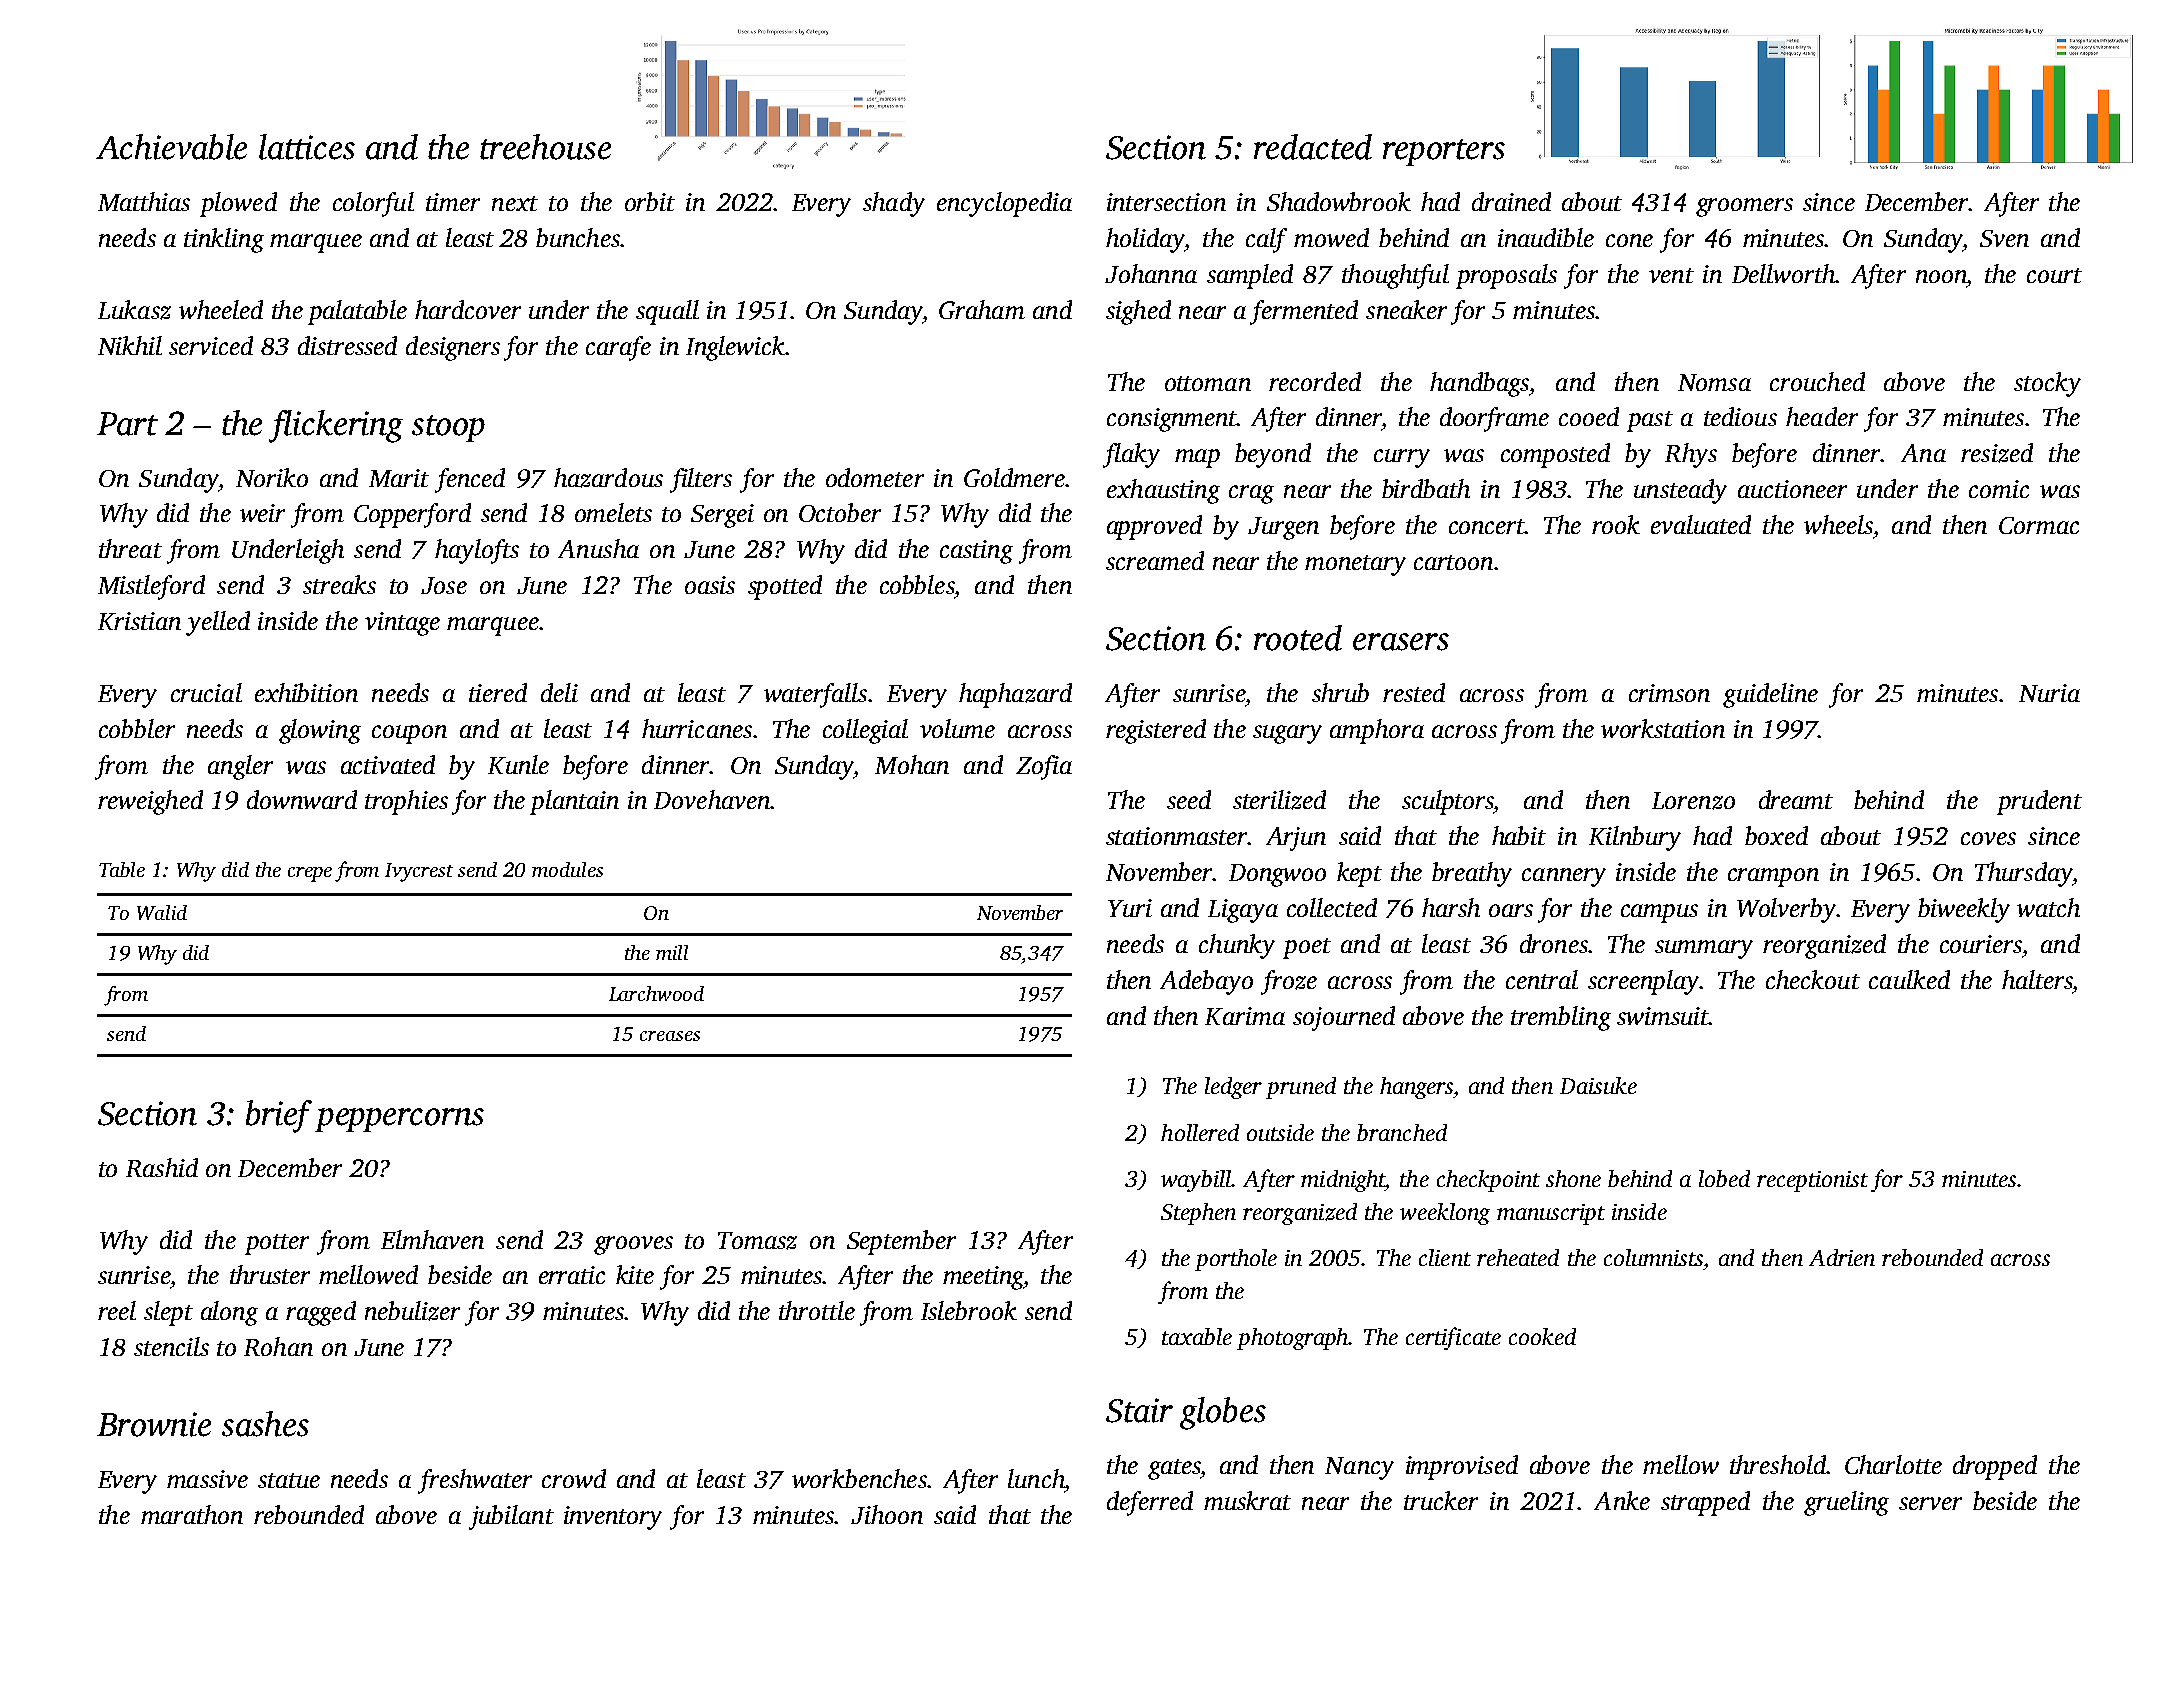 Image resolution: width=2178 pixels, height=1683 pixels. I want to click on Wolverby, so click(1786, 910).
